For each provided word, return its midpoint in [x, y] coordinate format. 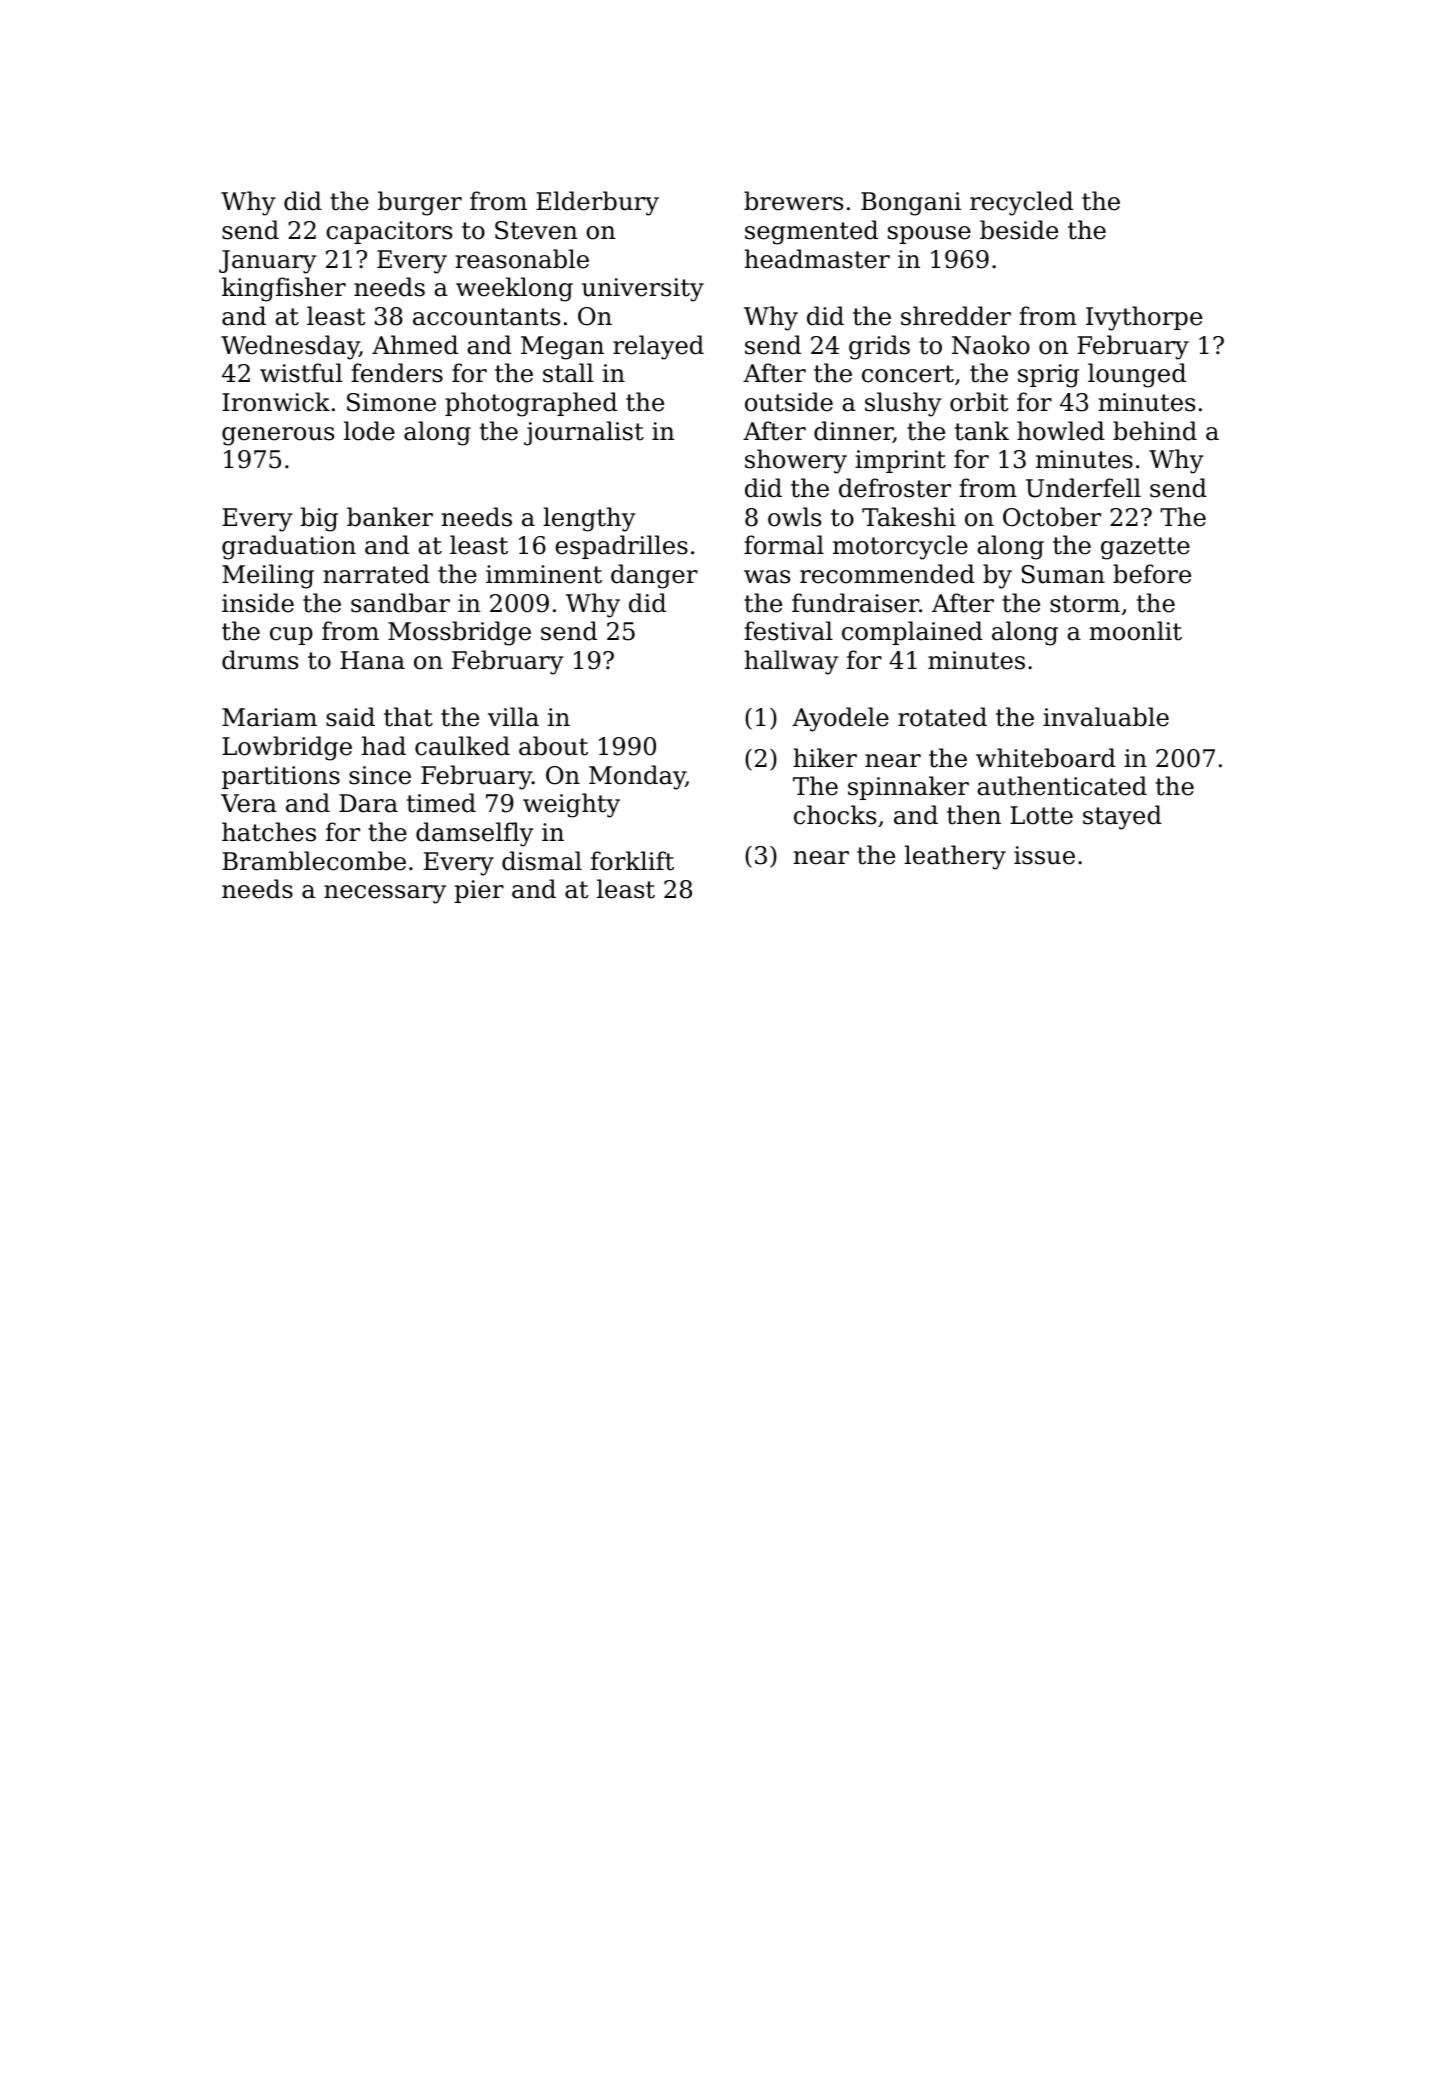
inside [258, 603]
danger [654, 576]
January [268, 262]
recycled [1021, 203]
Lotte [1041, 815]
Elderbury [597, 203]
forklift [632, 861]
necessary [385, 894]
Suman [1063, 574]
